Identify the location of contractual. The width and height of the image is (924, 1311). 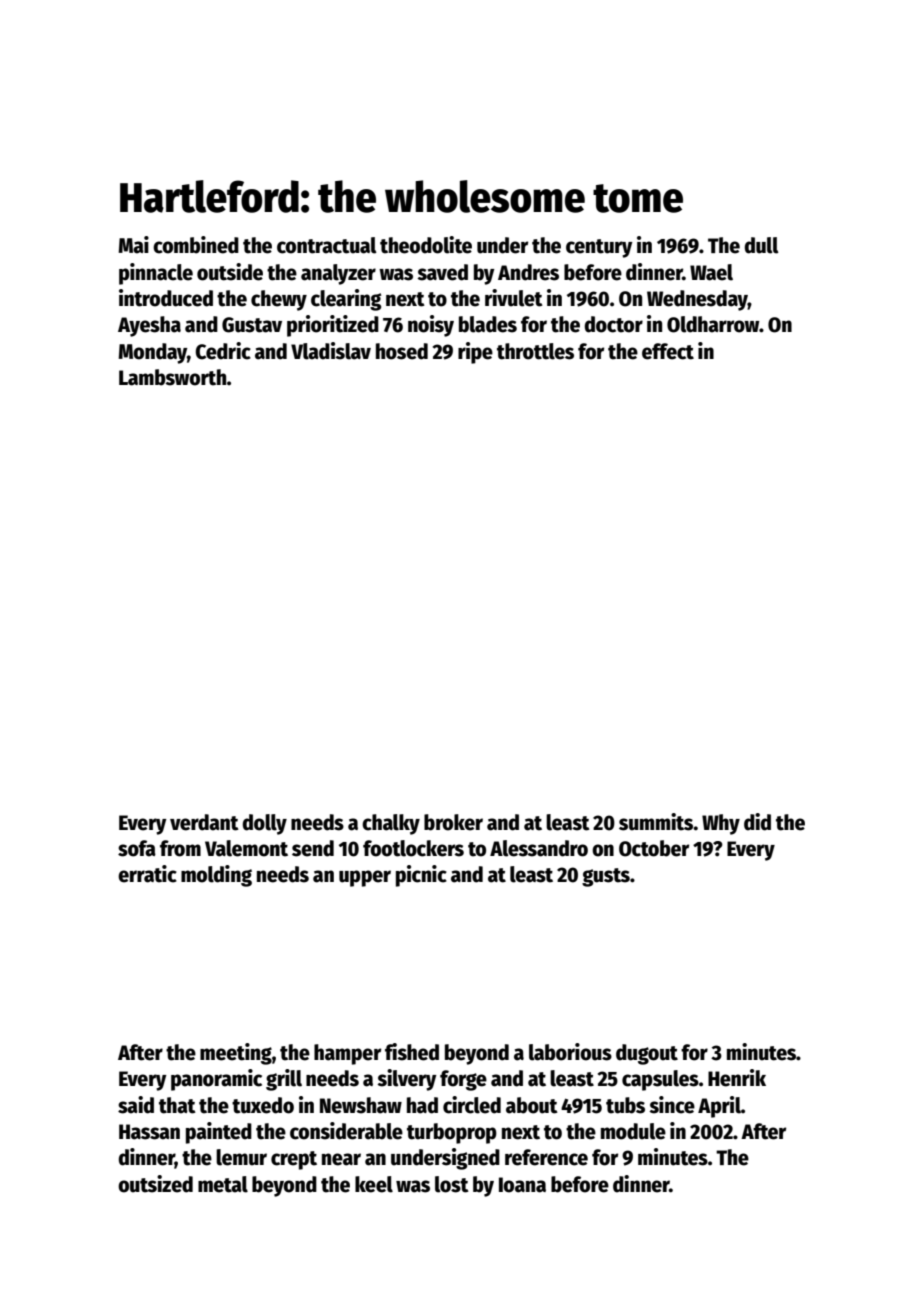
(327, 245).
